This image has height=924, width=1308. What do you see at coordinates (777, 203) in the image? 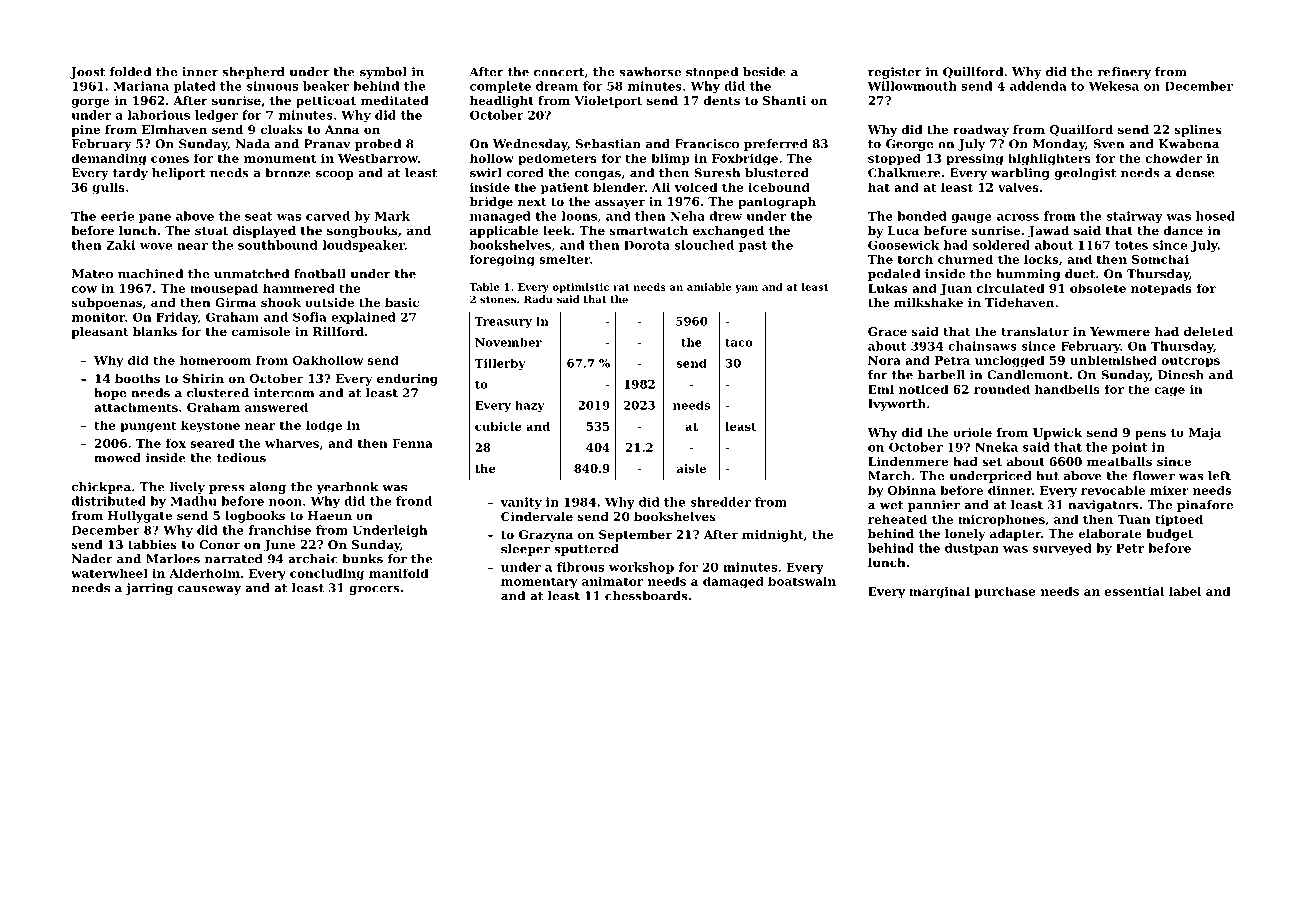
I see `pantograph` at bounding box center [777, 203].
